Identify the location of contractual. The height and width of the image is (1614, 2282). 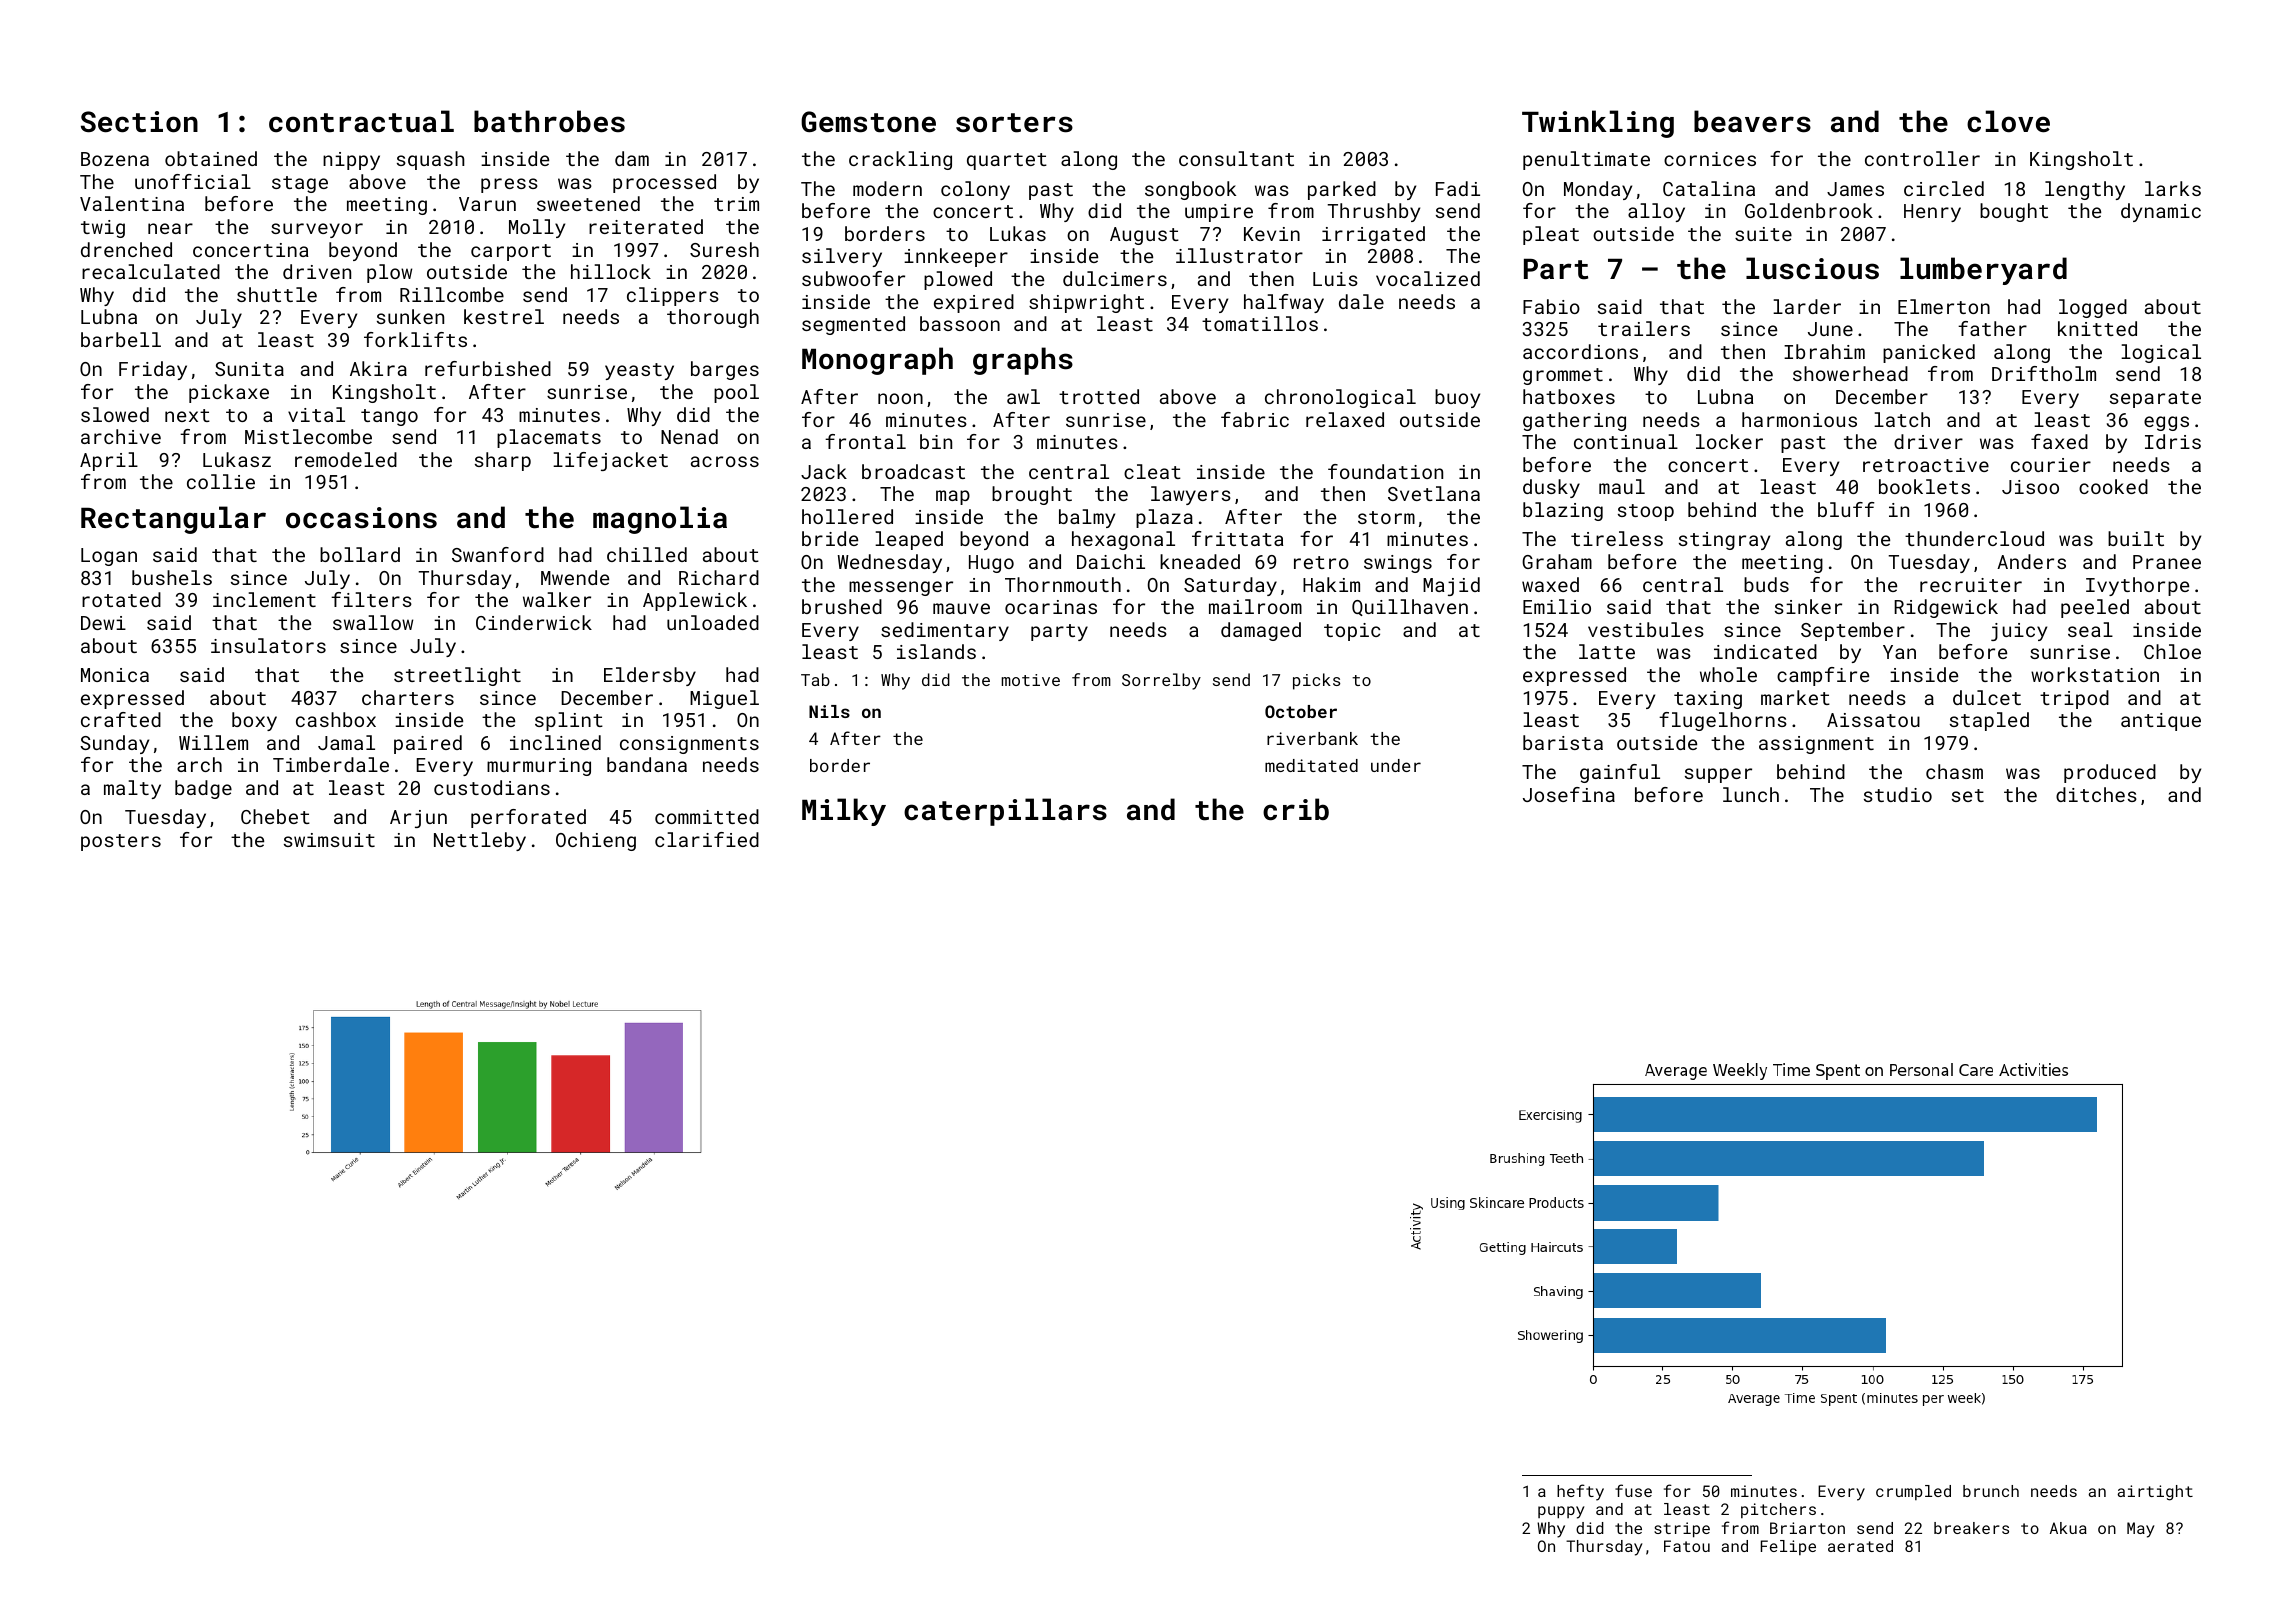
(361, 121).
